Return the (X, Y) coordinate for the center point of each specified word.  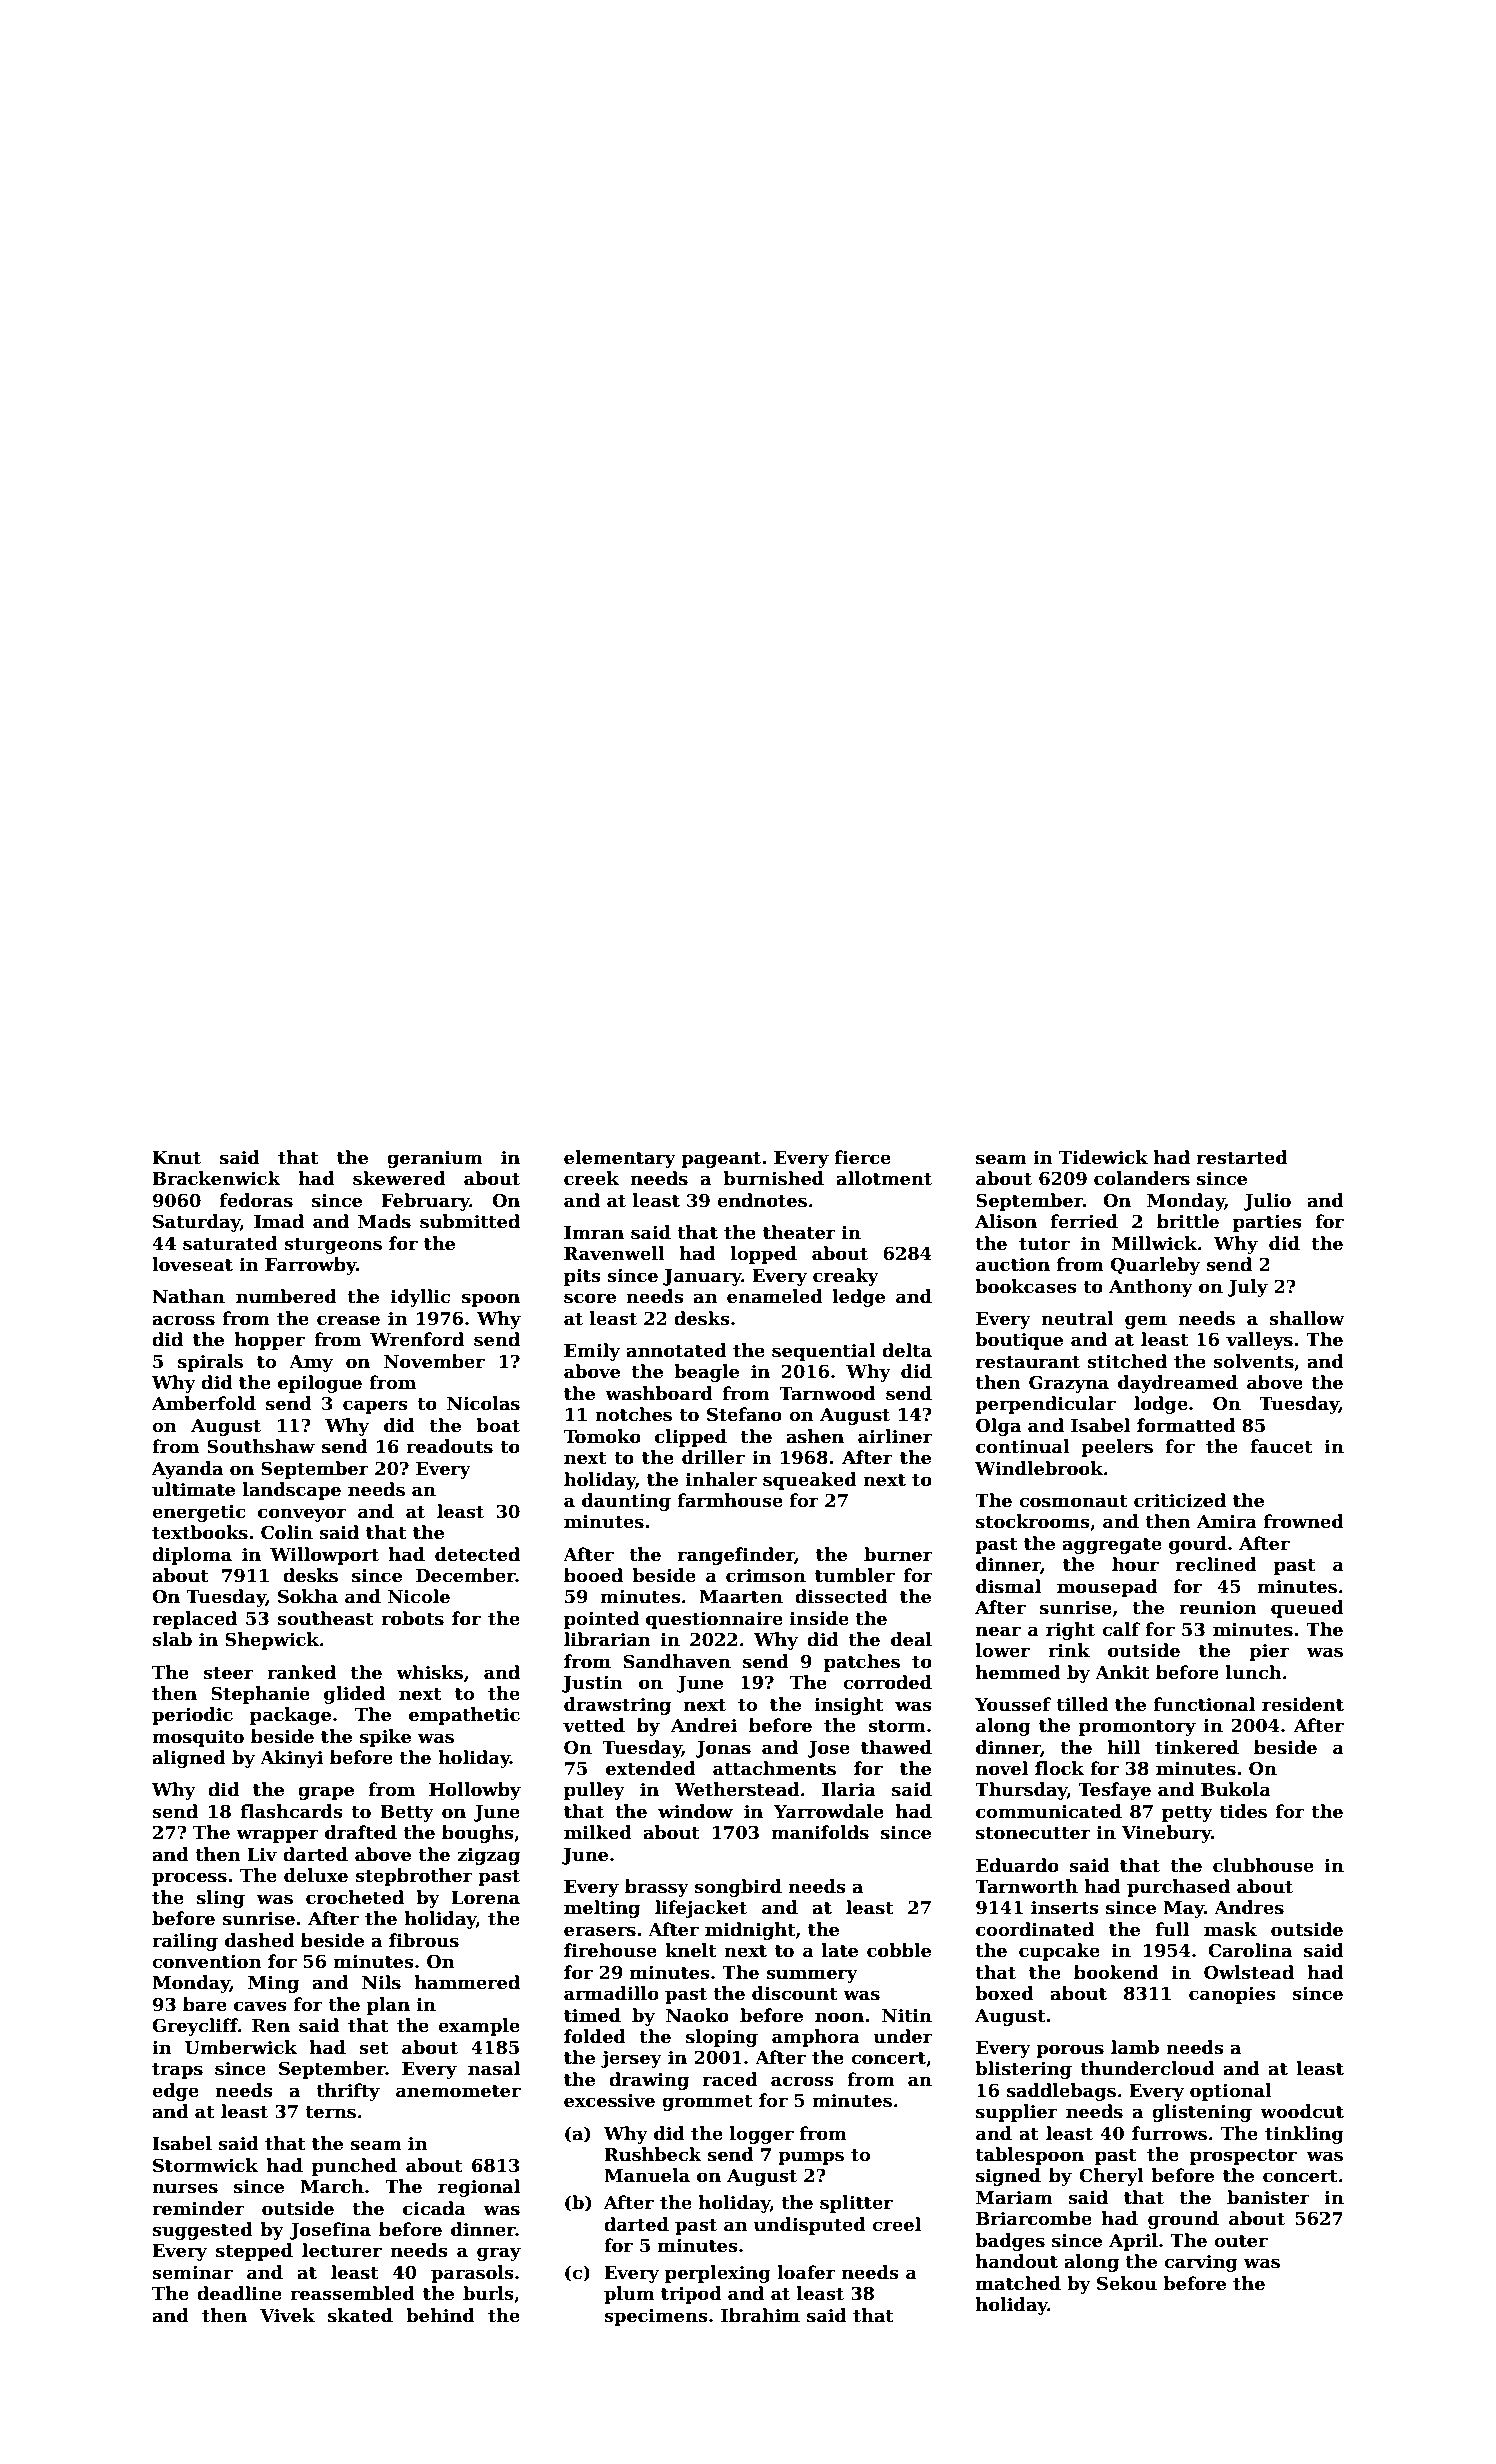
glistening (1202, 2113)
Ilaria (849, 1789)
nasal (494, 2068)
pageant (721, 1160)
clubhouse (1263, 1865)
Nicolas (483, 1403)
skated (360, 2315)
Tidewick (1103, 1157)
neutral (1077, 1318)
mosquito (198, 1738)
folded (595, 2036)
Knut (176, 1158)
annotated (676, 1350)
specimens (656, 2317)
